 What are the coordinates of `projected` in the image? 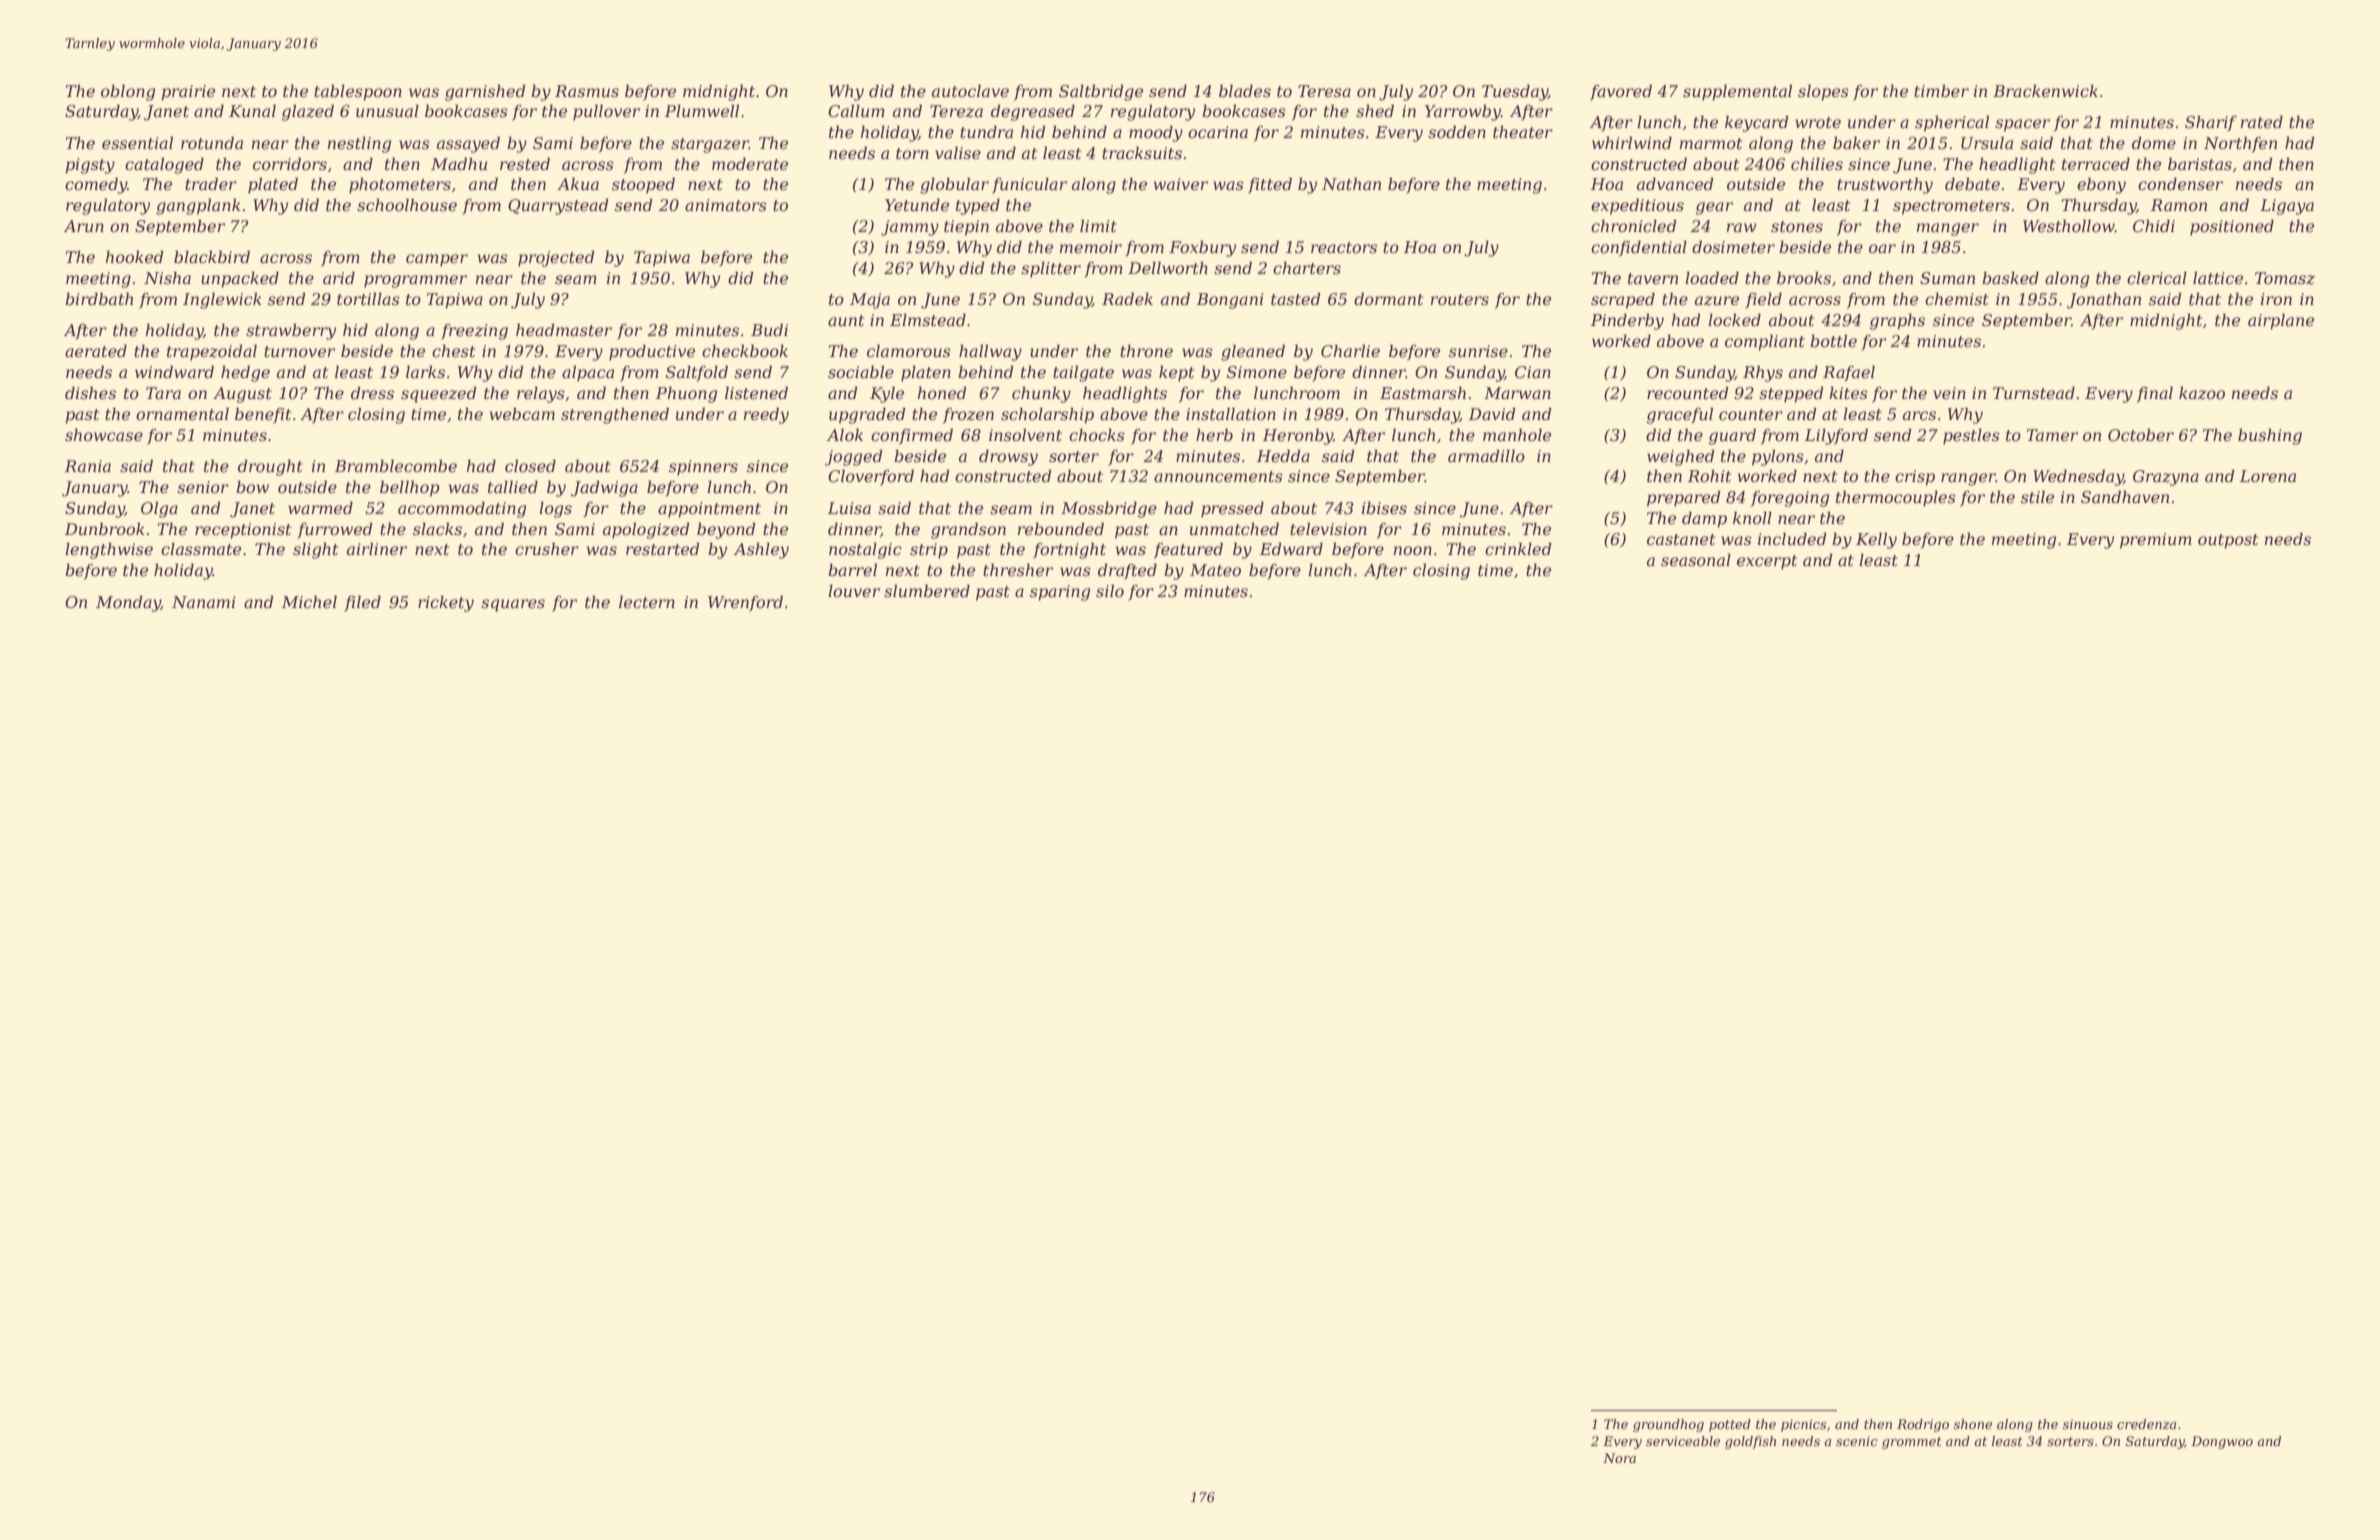 It's located at (556, 259).
